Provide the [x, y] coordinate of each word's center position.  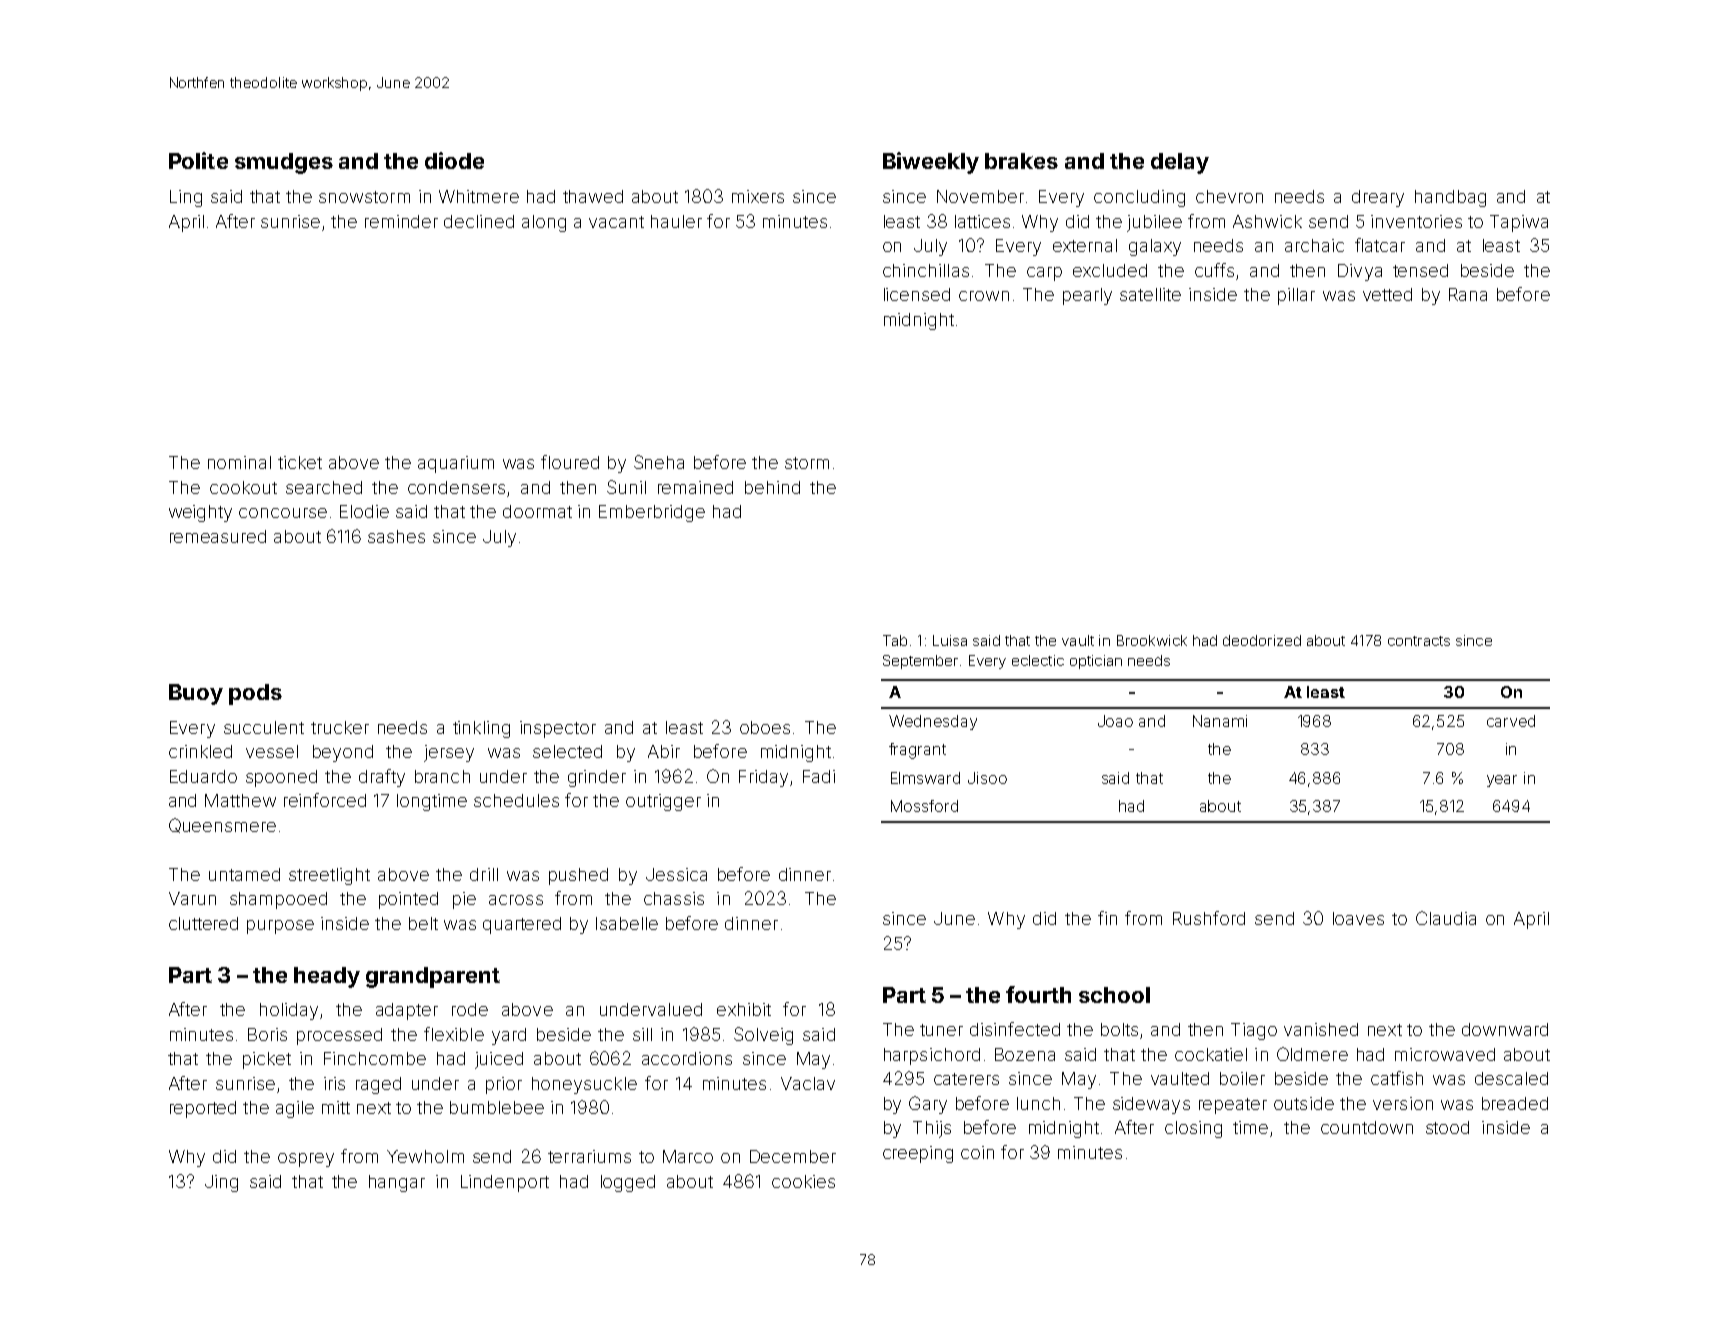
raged [378, 1085]
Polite [198, 160]
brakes [1021, 161]
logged [628, 1183]
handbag [1450, 198]
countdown [1367, 1127]
